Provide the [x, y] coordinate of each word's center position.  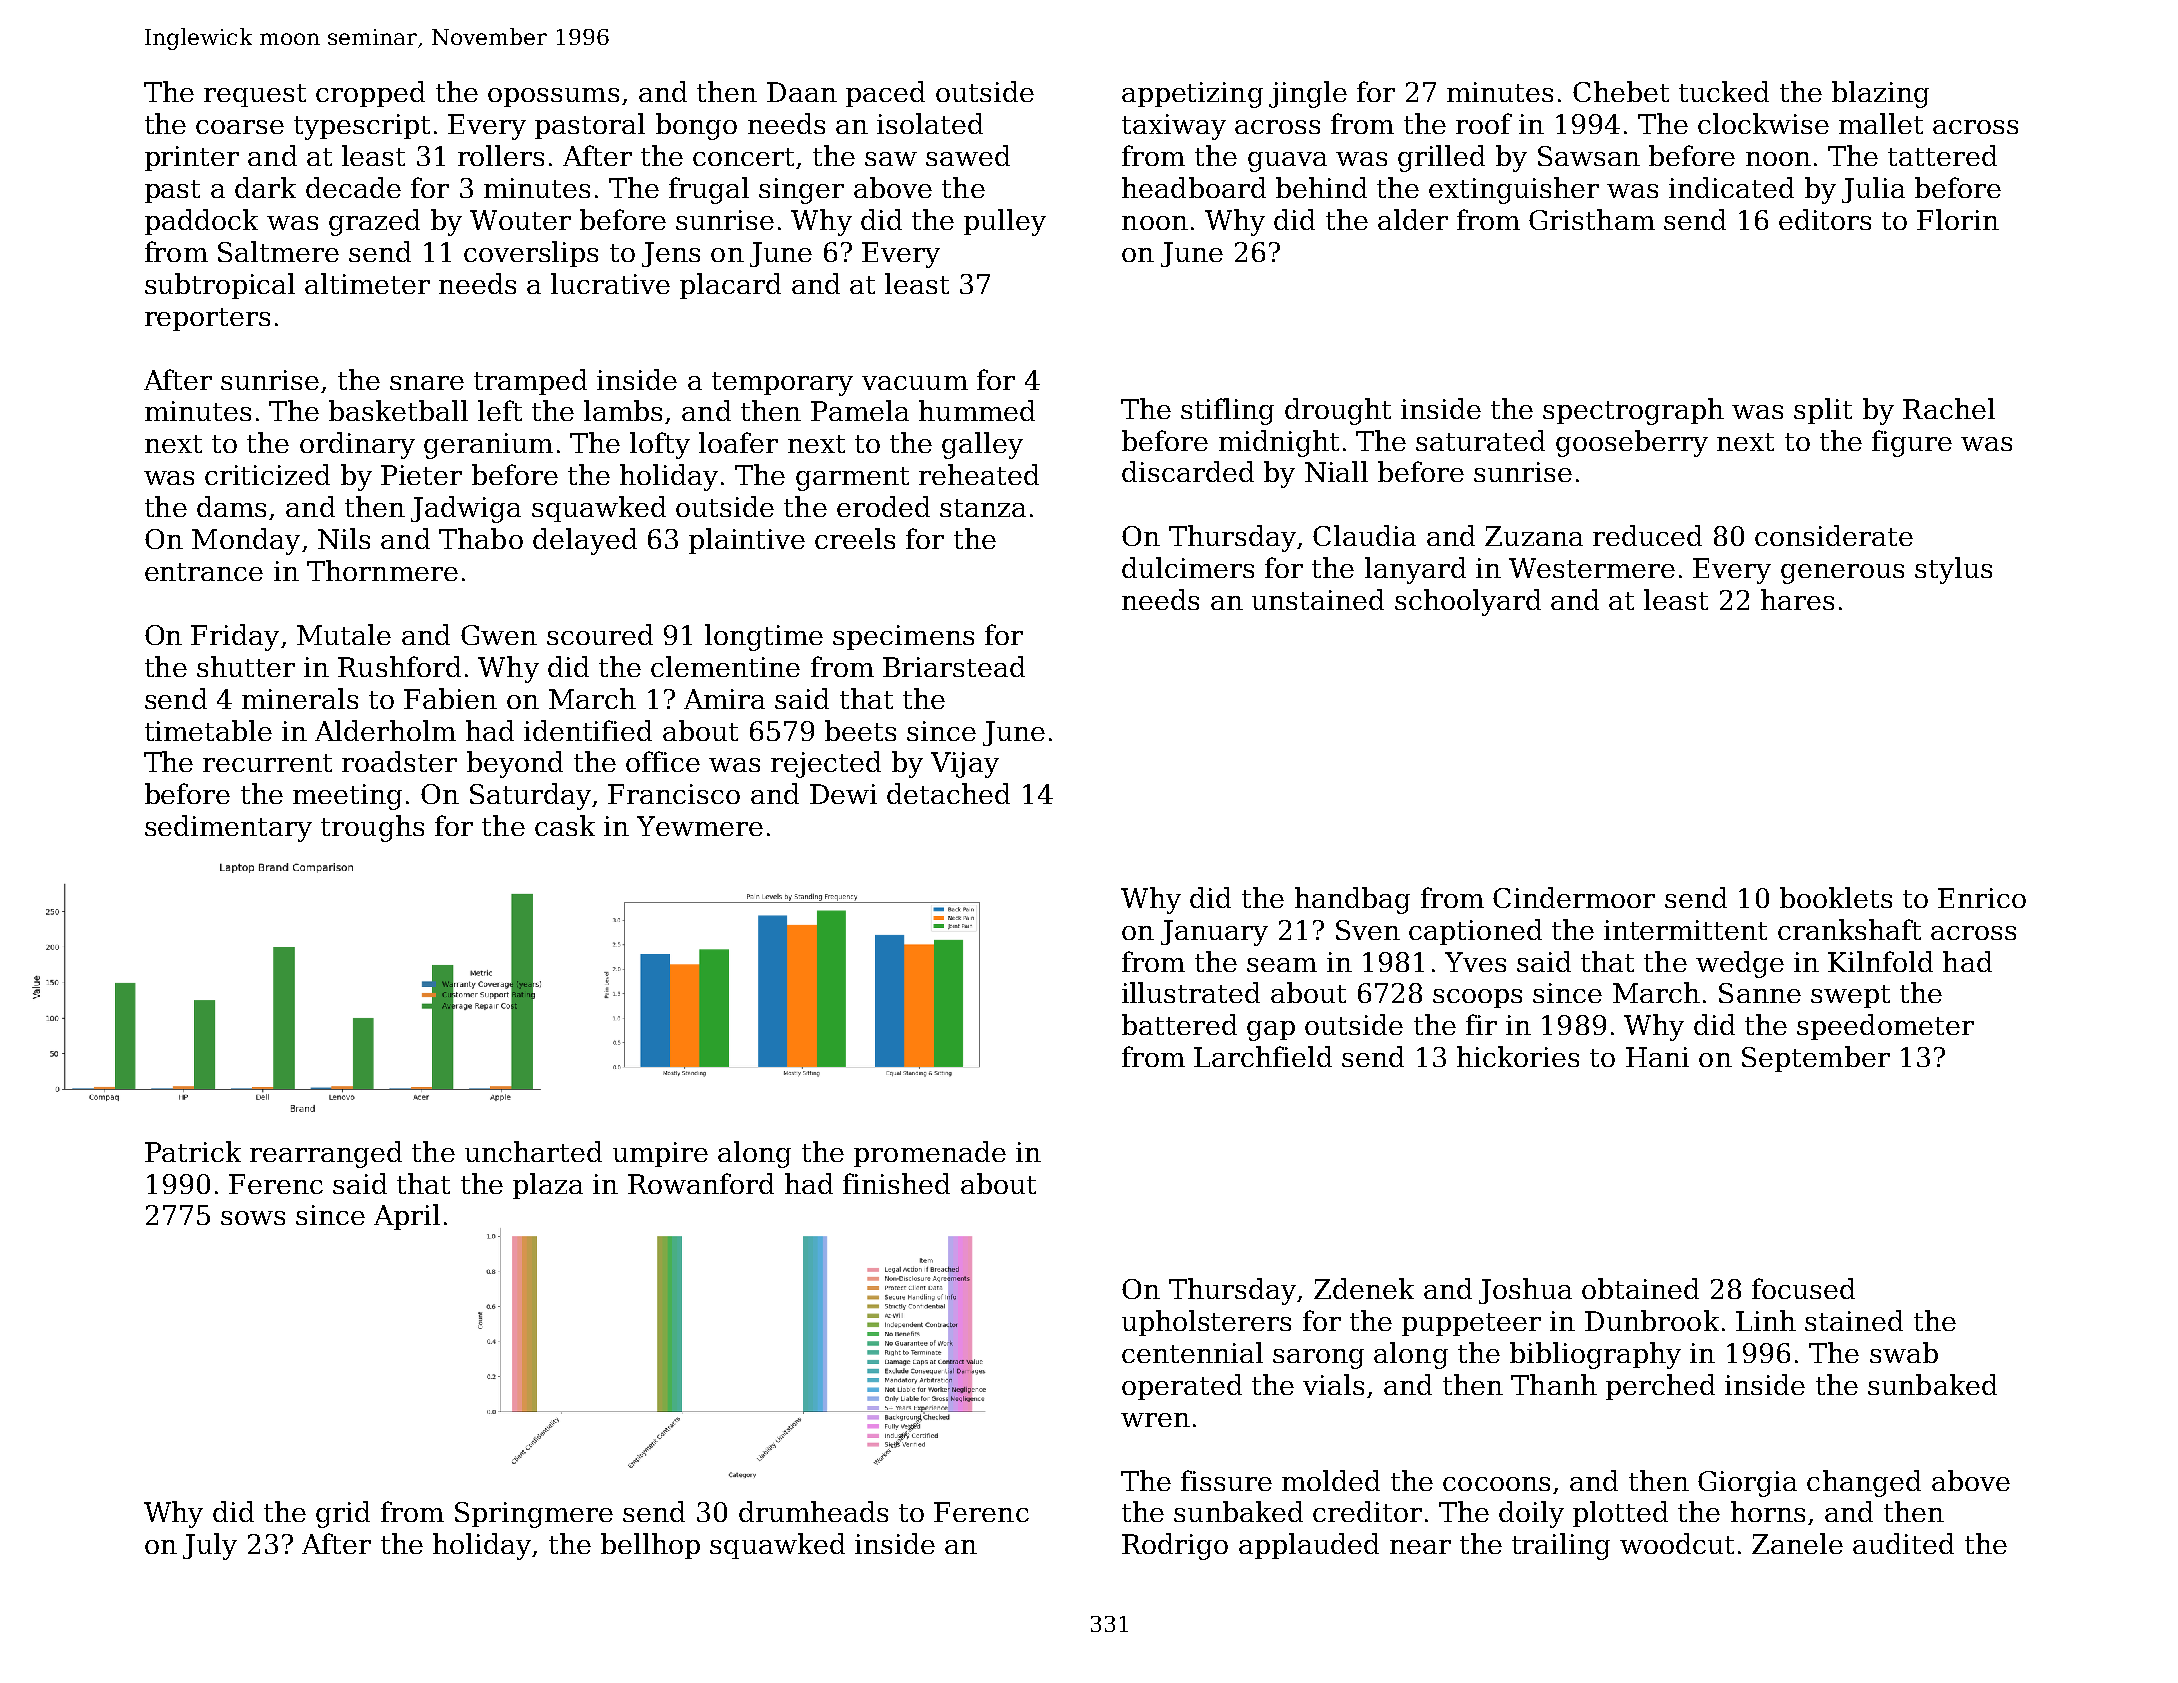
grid [343, 1514]
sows [253, 1218]
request [255, 95]
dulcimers [1188, 567]
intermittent [1685, 930]
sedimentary [228, 828]
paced [885, 94]
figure [1912, 443]
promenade [930, 1154]
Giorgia [1747, 1484]
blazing [1880, 94]
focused [1803, 1288]
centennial [1192, 1352]
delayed [585, 541]
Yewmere [700, 826]
